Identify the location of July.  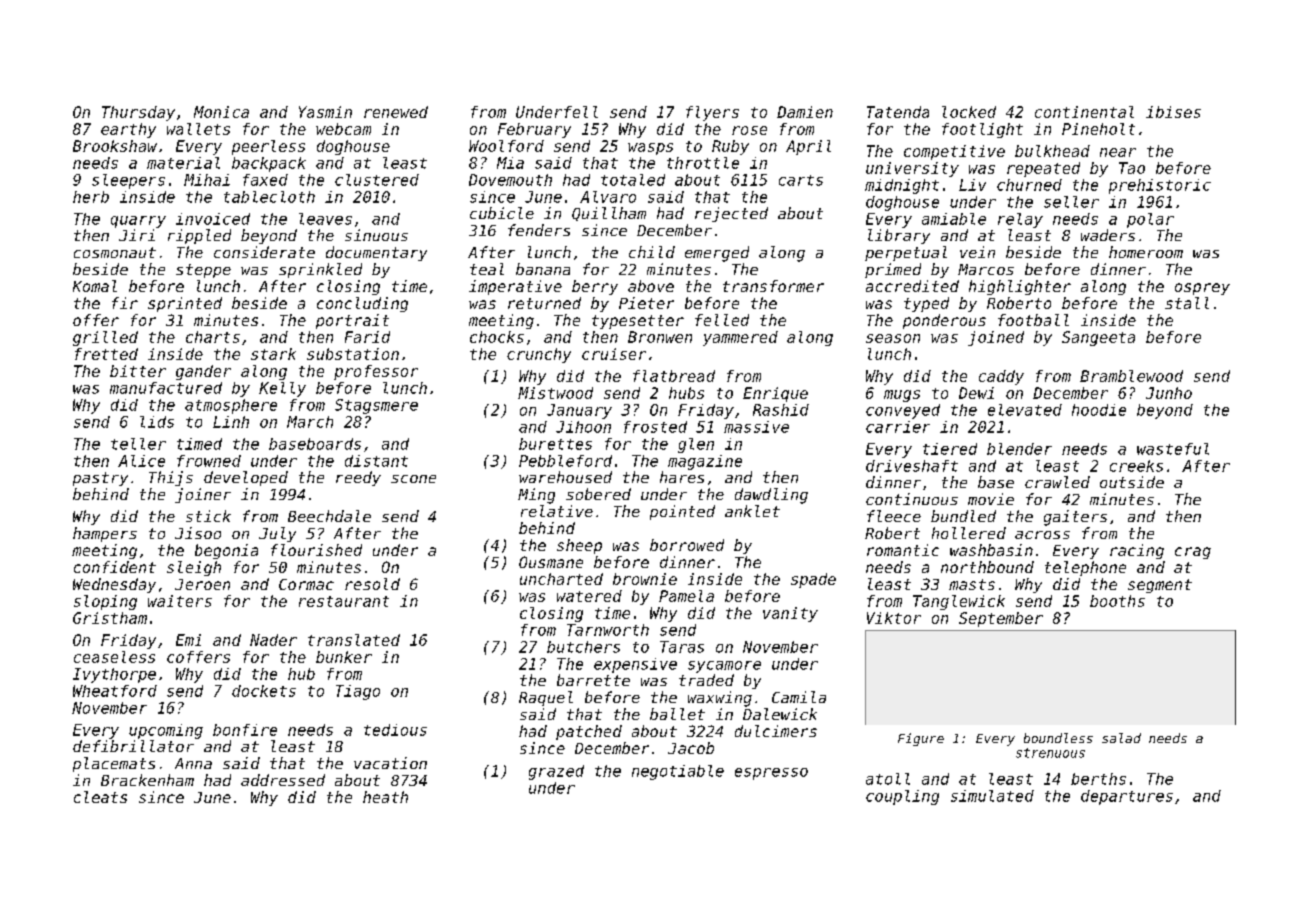
(277, 534).
